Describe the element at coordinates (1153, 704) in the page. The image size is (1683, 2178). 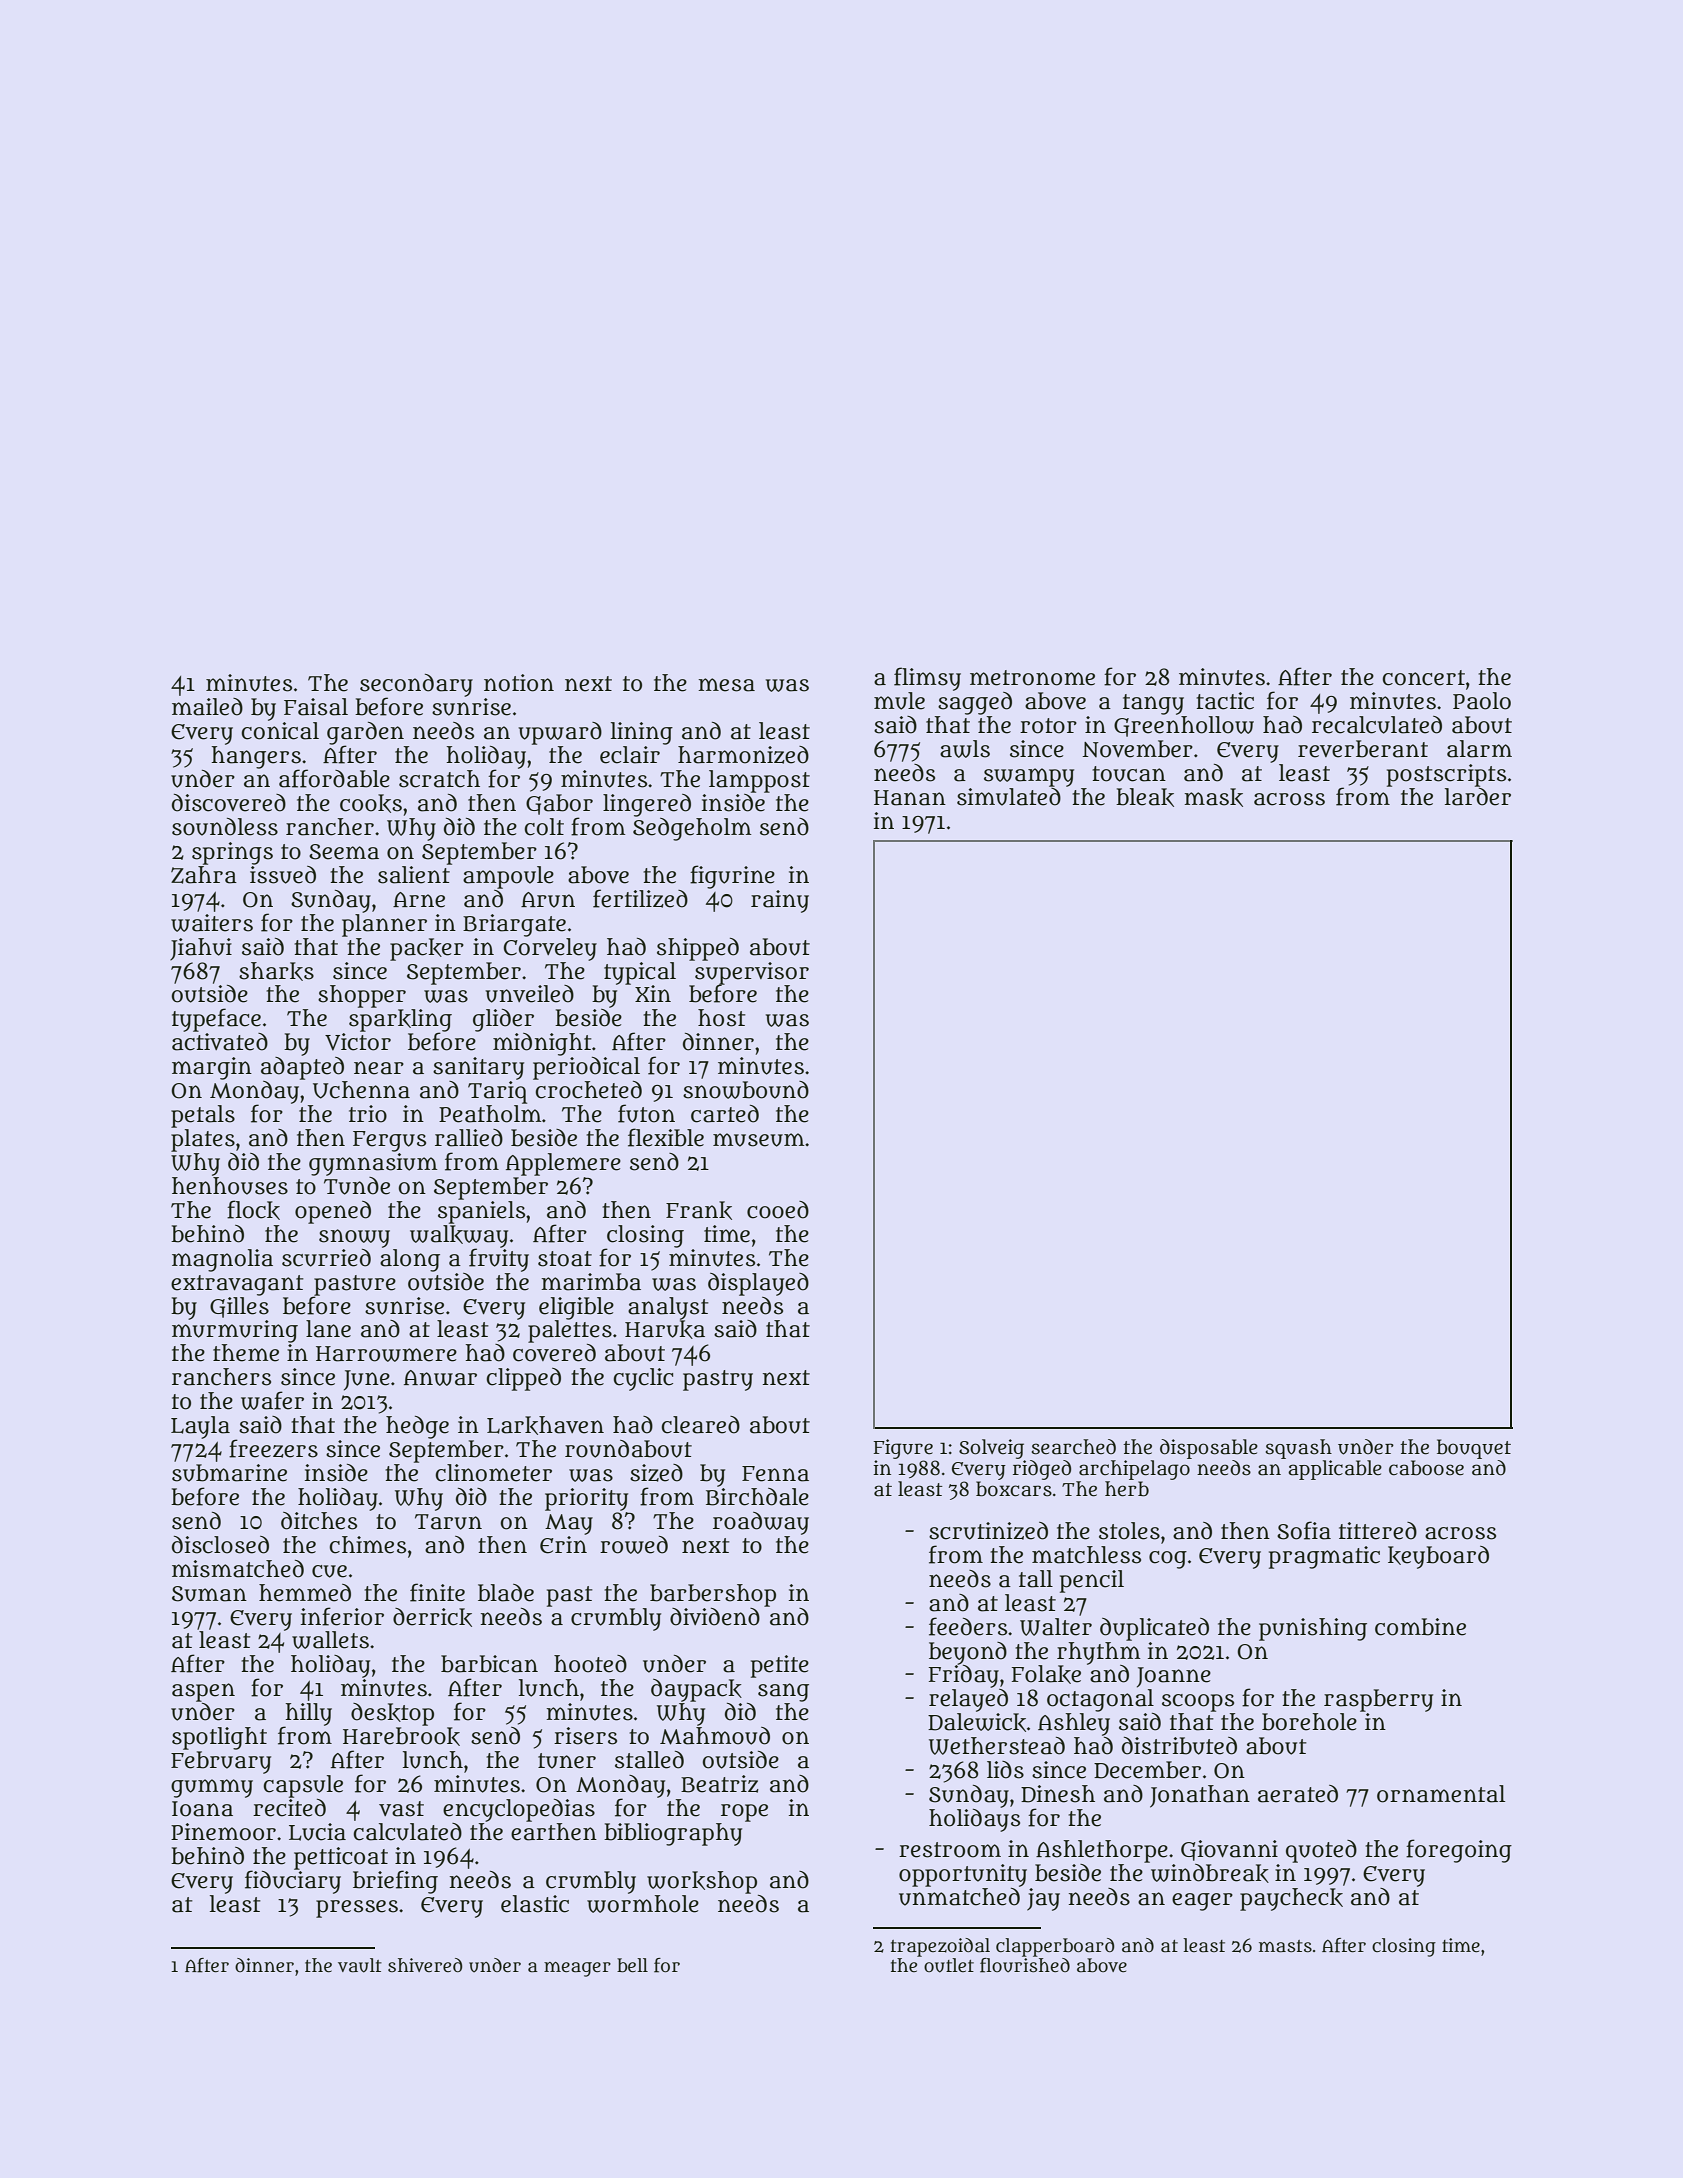
I see `tangy` at that location.
